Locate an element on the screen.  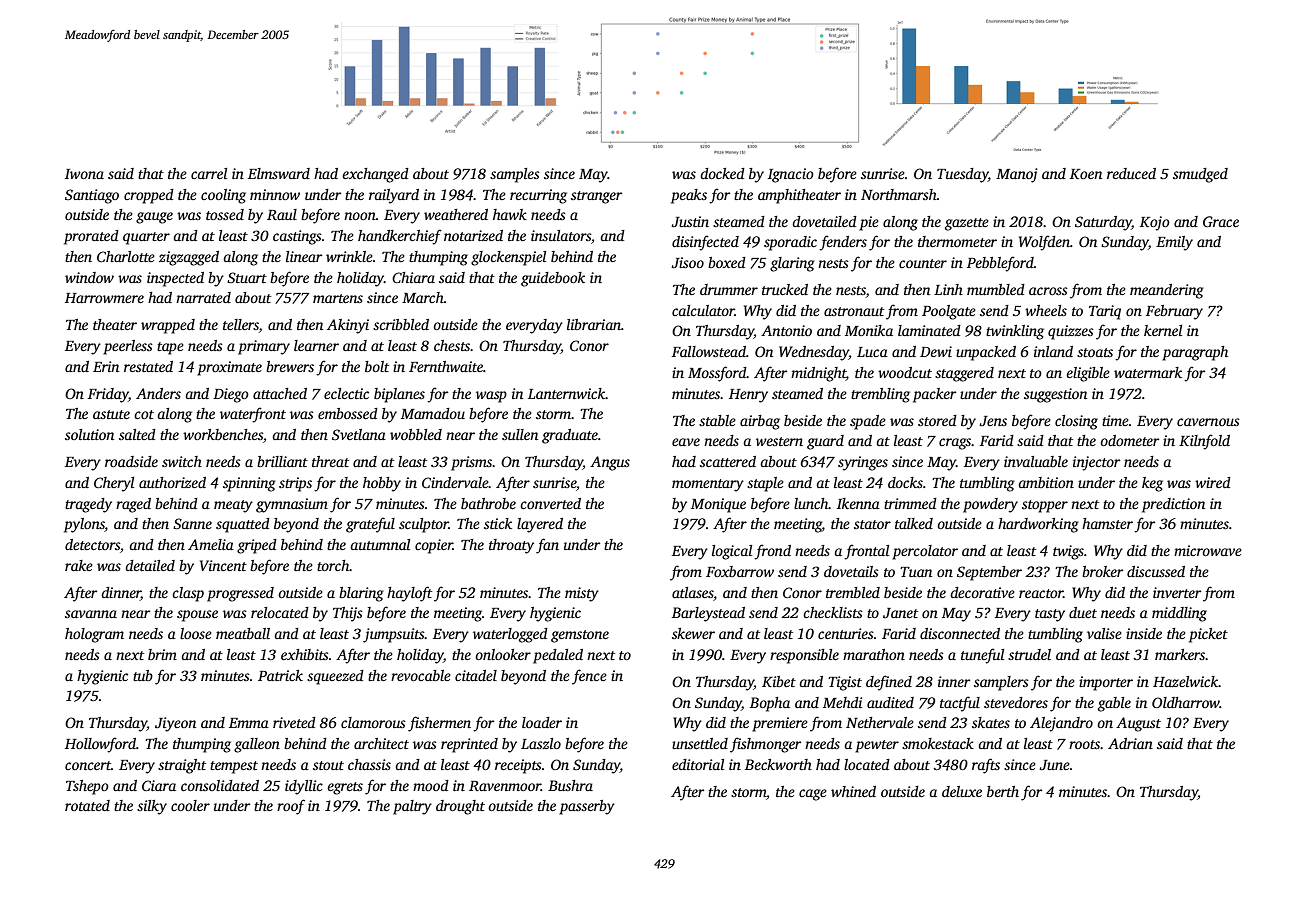
Iwona is located at coordinates (84, 174).
